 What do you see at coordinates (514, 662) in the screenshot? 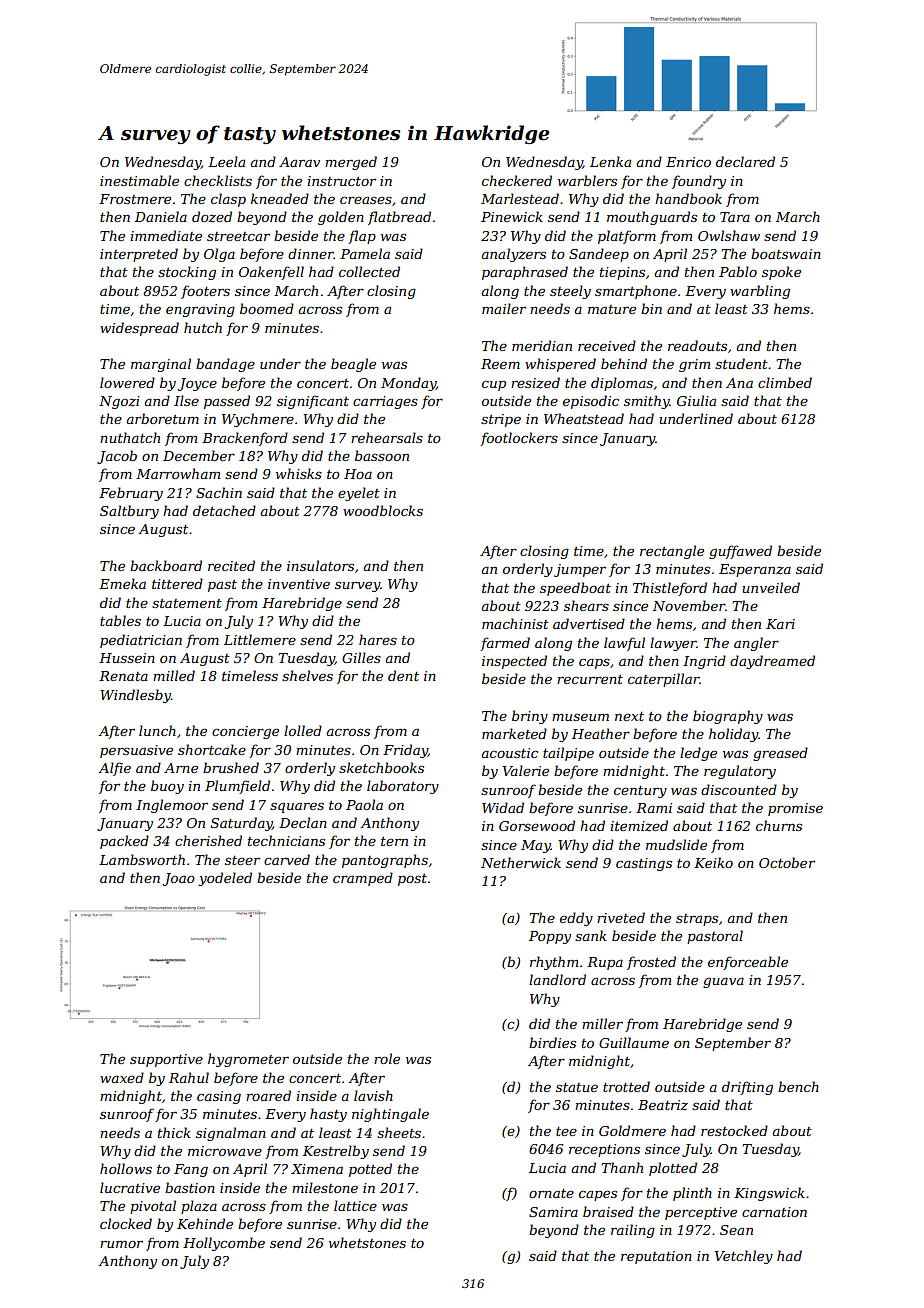
I see `inspected` at bounding box center [514, 662].
